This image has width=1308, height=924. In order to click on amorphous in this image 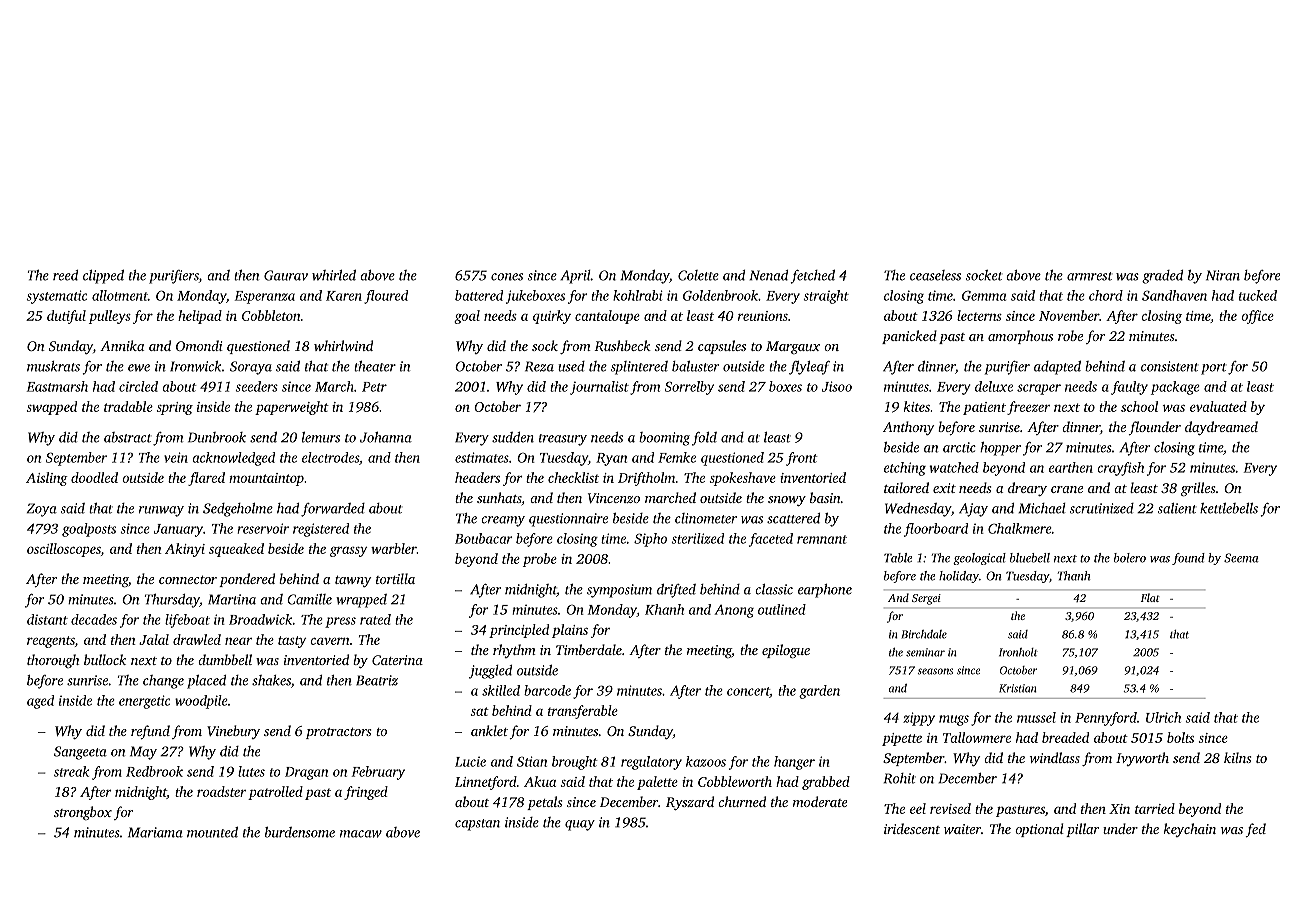, I will do `click(1020, 337)`.
